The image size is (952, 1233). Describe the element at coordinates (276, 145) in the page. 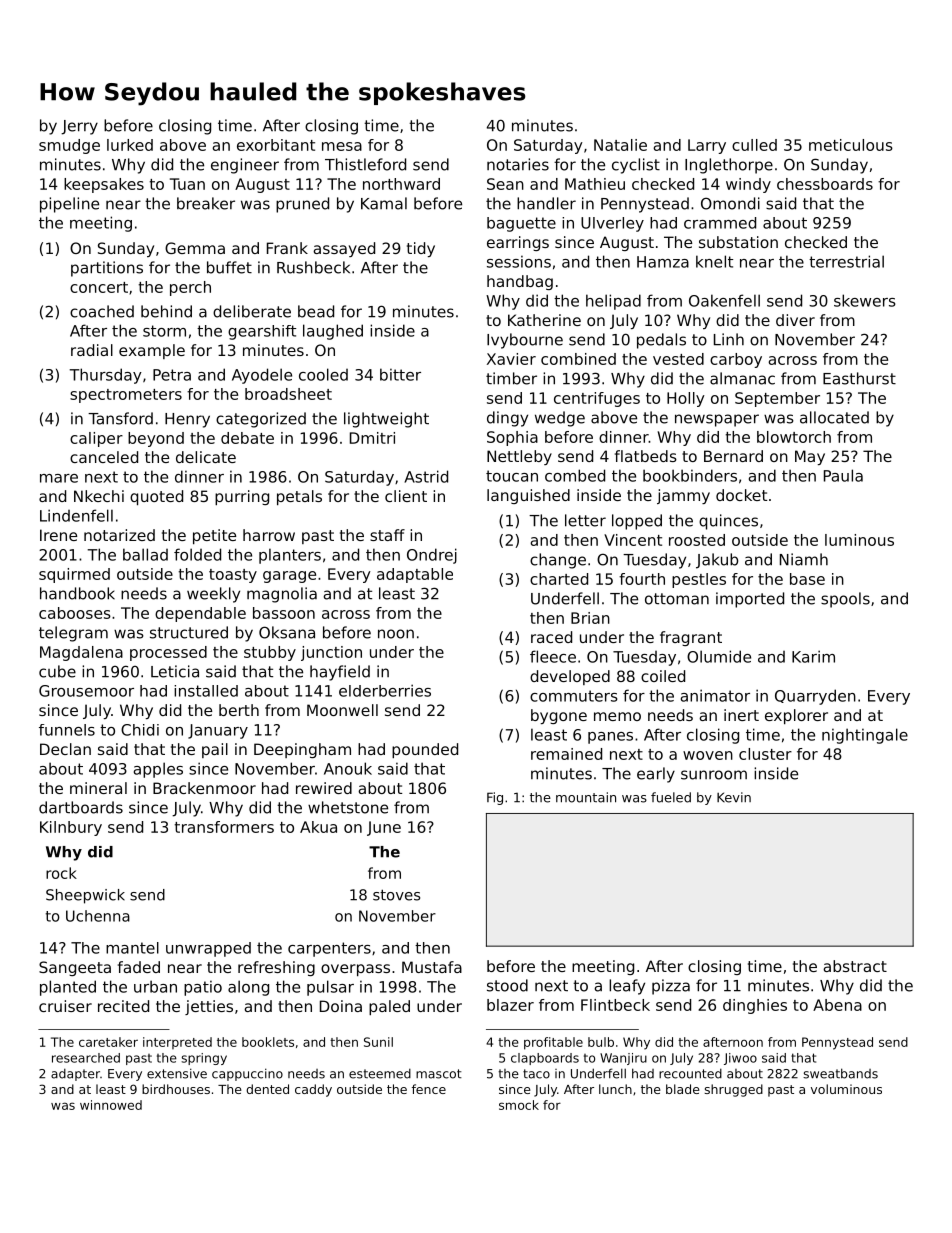

I see `exorbitant` at that location.
